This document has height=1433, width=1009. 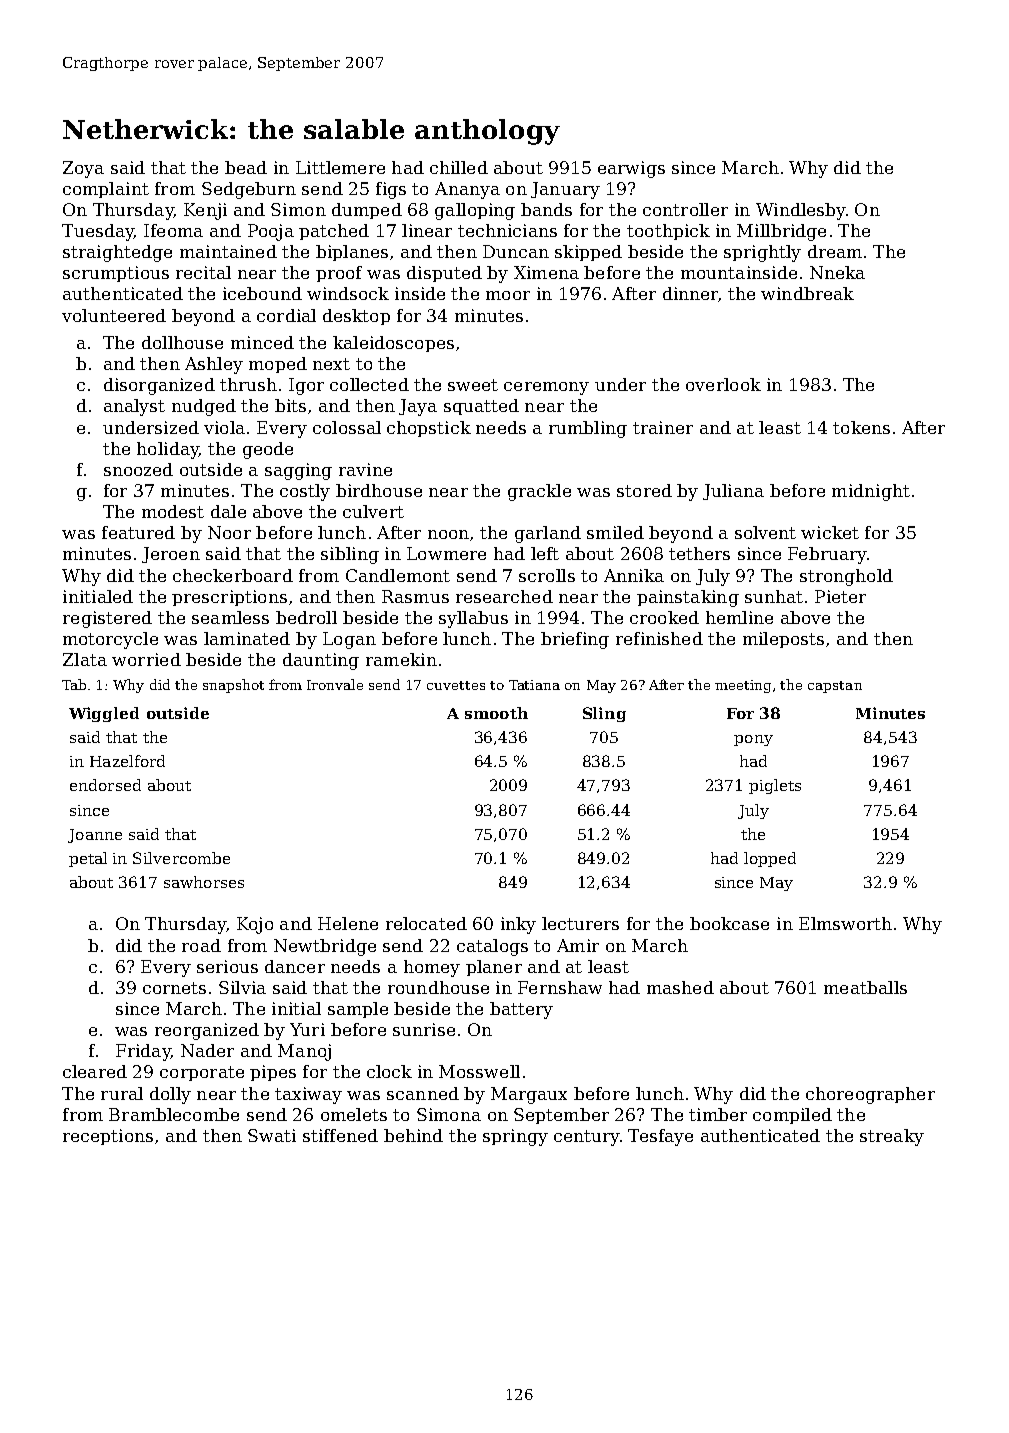 I want to click on pony, so click(x=753, y=740).
